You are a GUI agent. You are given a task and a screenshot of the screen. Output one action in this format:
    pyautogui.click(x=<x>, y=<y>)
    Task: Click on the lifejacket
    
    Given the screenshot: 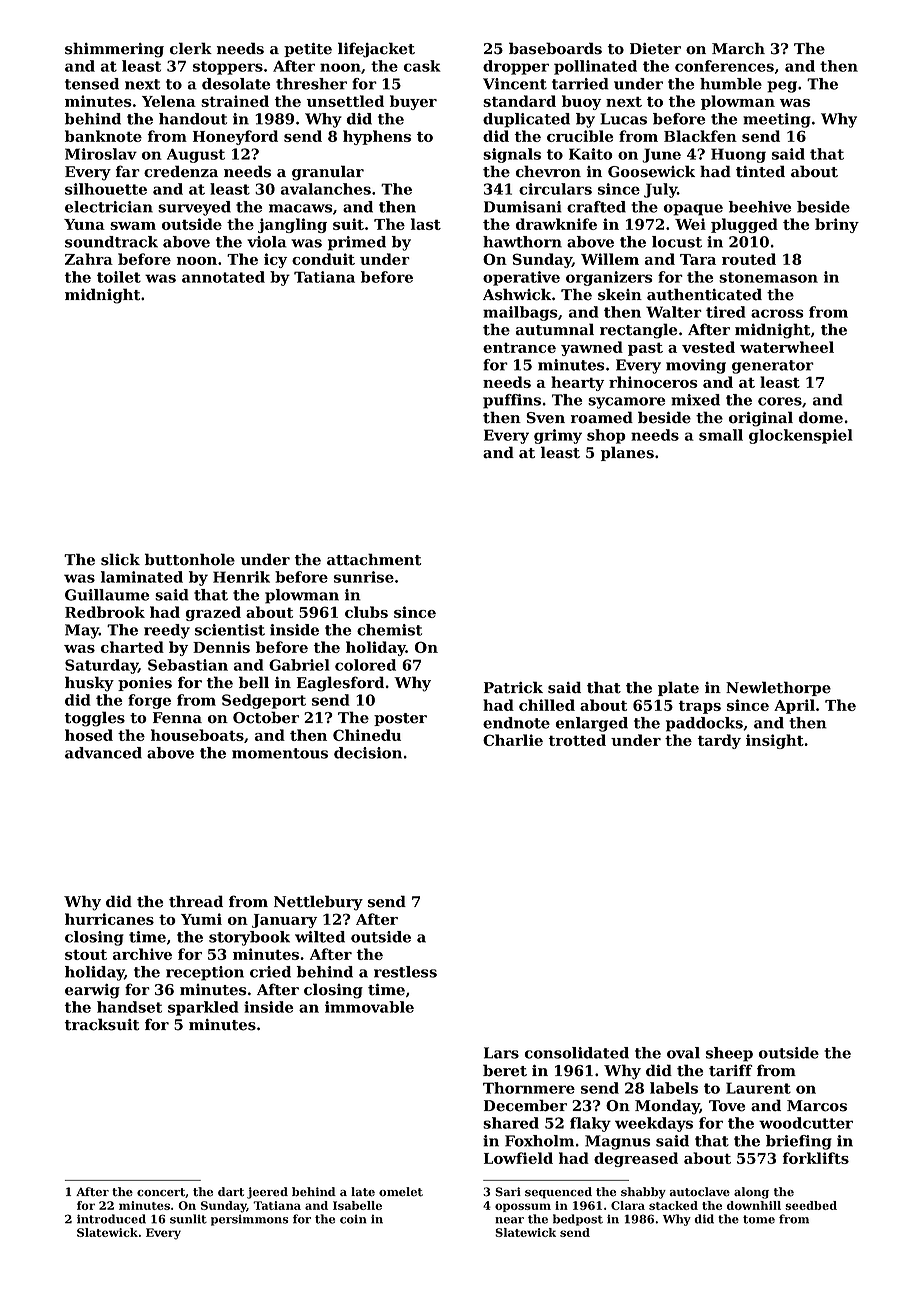 What is the action you would take?
    pyautogui.click(x=376, y=50)
